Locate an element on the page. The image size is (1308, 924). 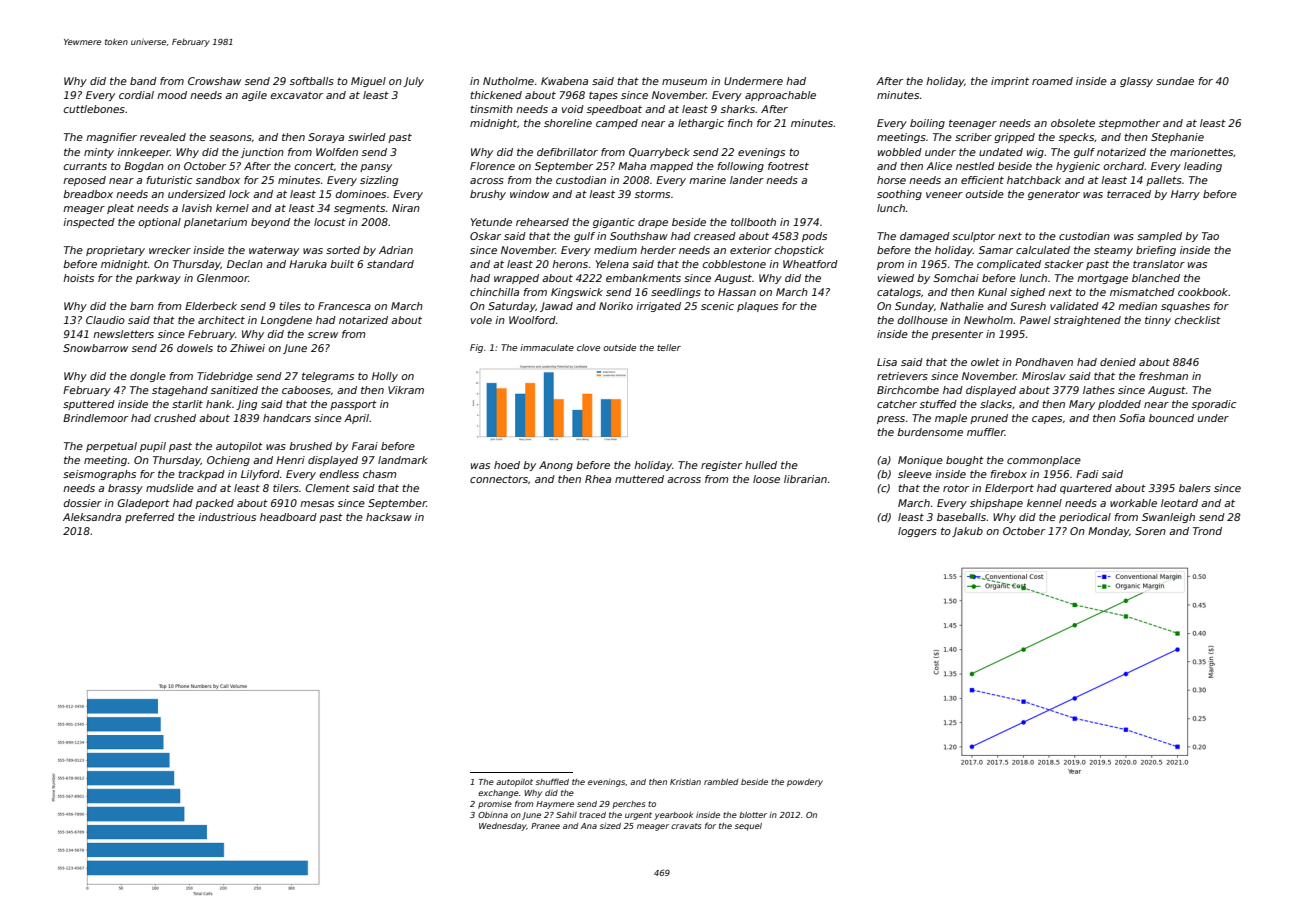
exchange is located at coordinates (498, 794).
